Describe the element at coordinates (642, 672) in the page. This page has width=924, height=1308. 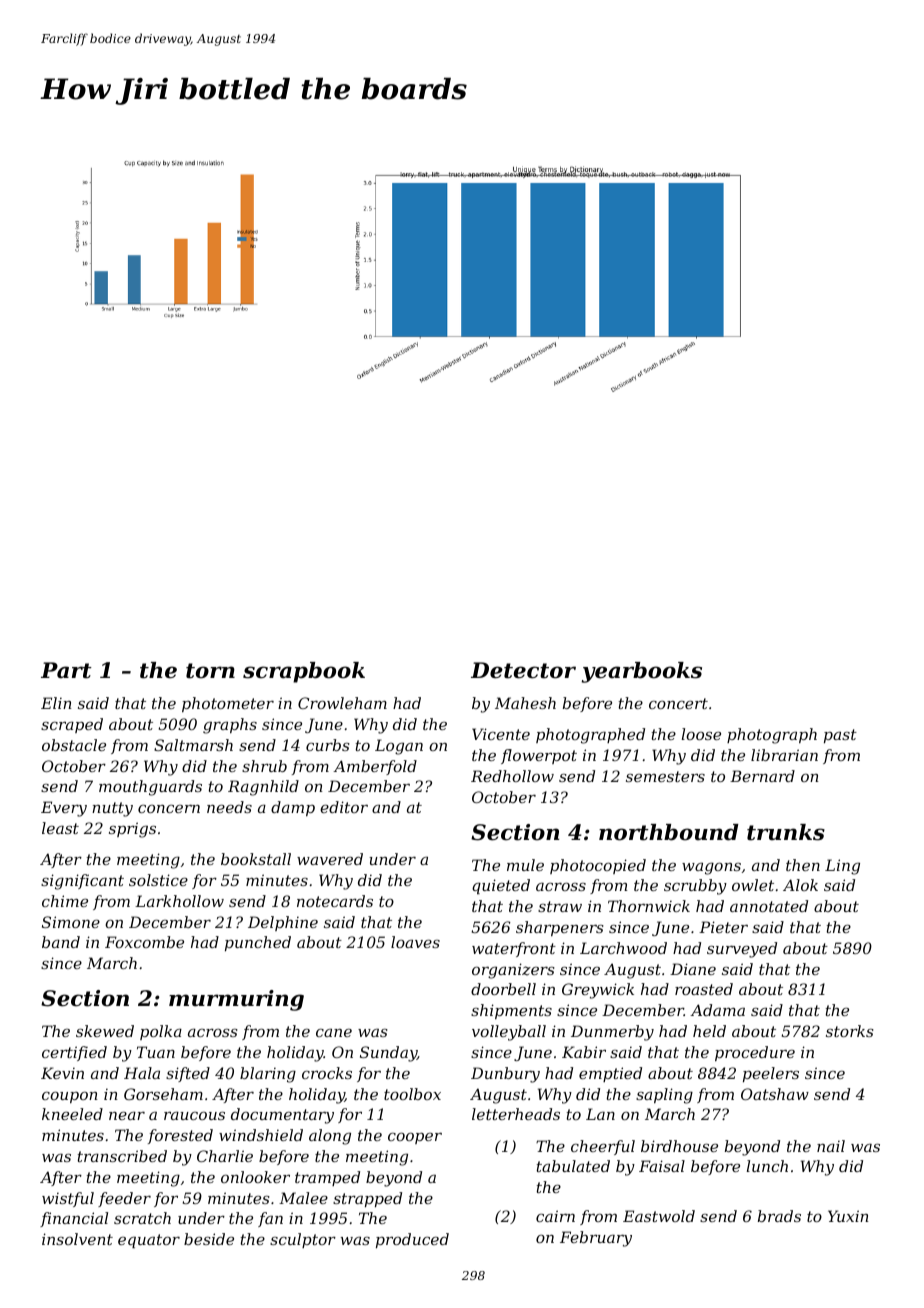
I see `yearbooks` at that location.
